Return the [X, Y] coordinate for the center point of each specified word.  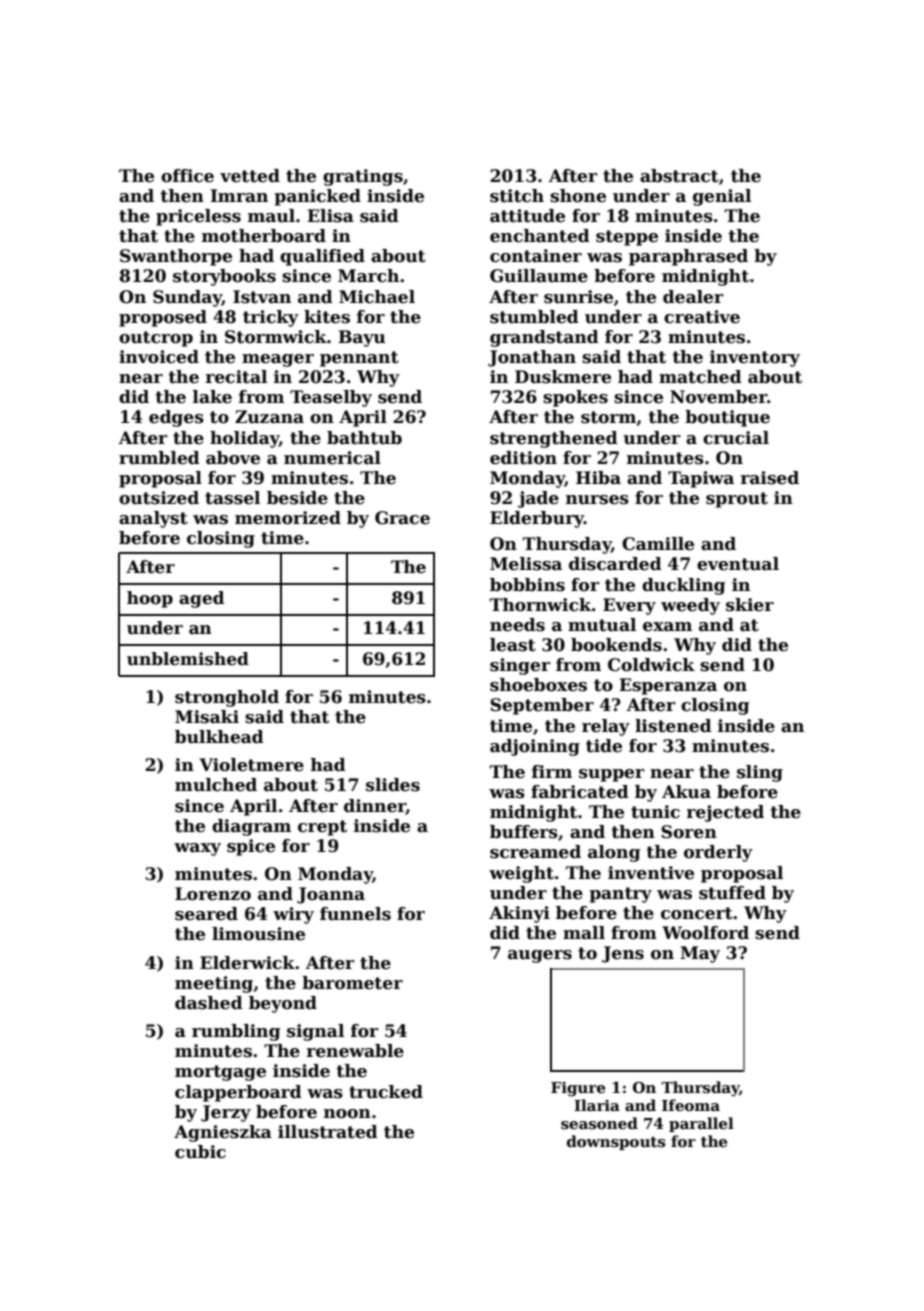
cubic [200, 1152]
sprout [737, 500]
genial [722, 197]
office [187, 176]
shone [578, 196]
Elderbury [537, 519]
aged [201, 599]
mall [584, 933]
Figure [578, 1089]
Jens [623, 954]
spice [251, 847]
